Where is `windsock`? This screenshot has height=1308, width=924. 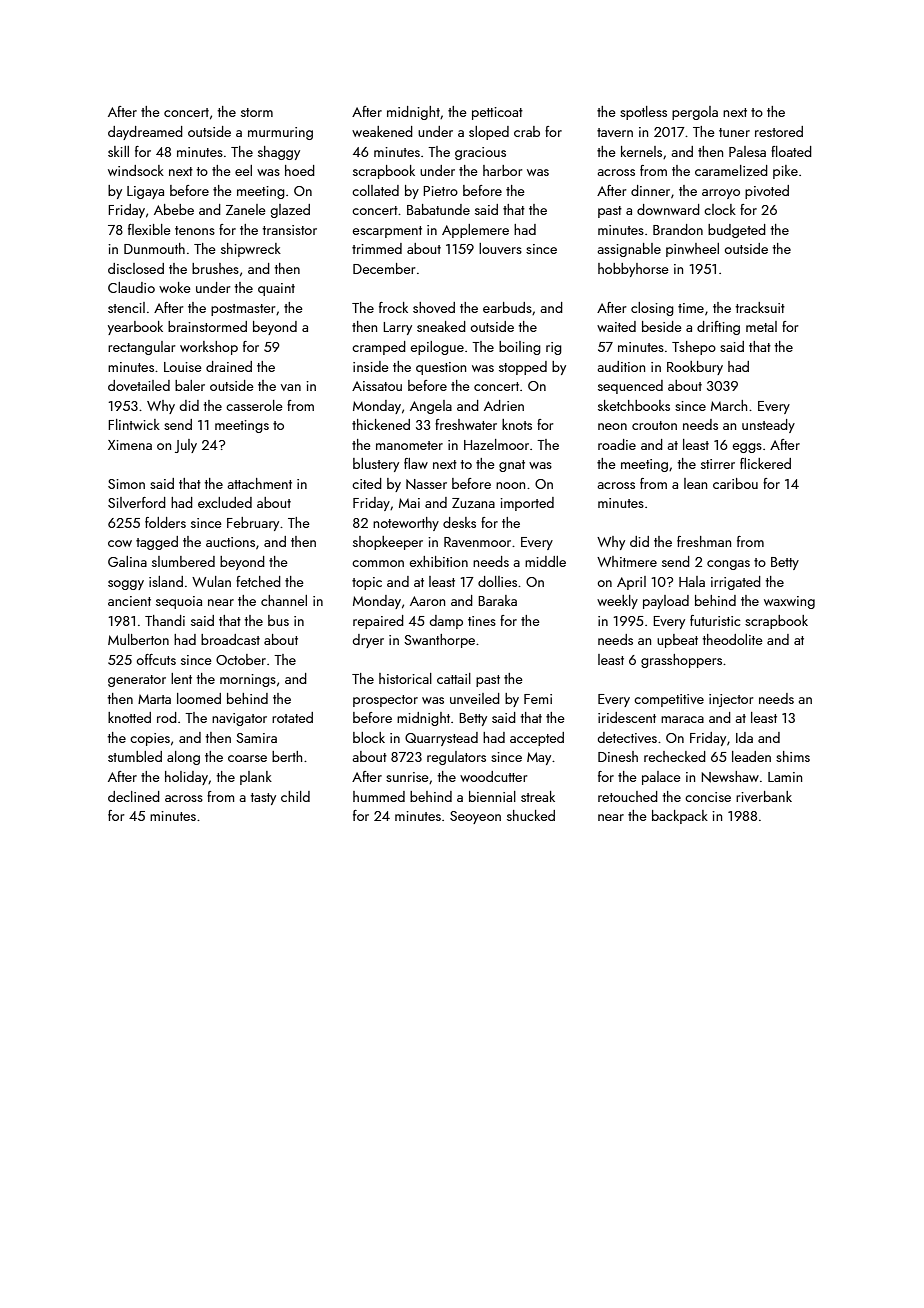 windsock is located at coordinates (136, 170).
